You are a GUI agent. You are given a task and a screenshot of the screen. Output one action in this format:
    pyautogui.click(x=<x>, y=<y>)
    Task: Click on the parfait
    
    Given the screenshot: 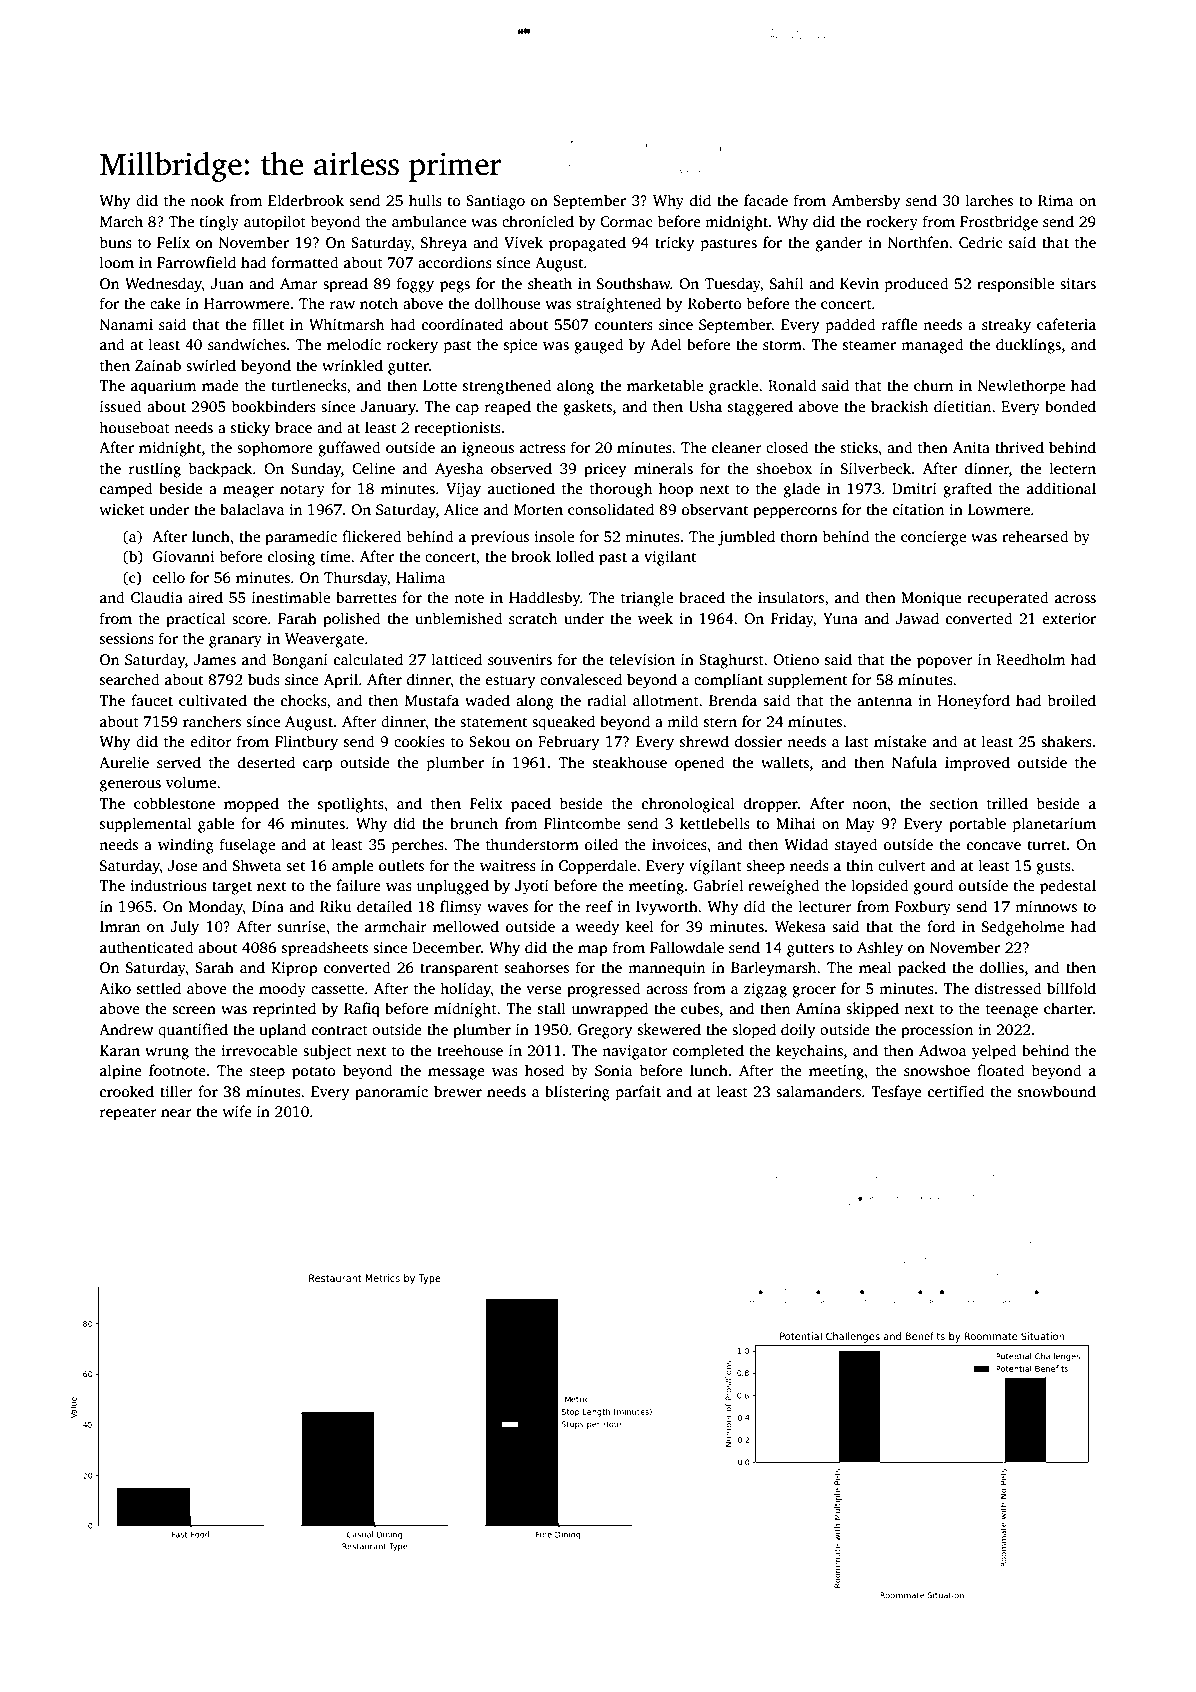 What is the action you would take?
    pyautogui.click(x=638, y=1093)
